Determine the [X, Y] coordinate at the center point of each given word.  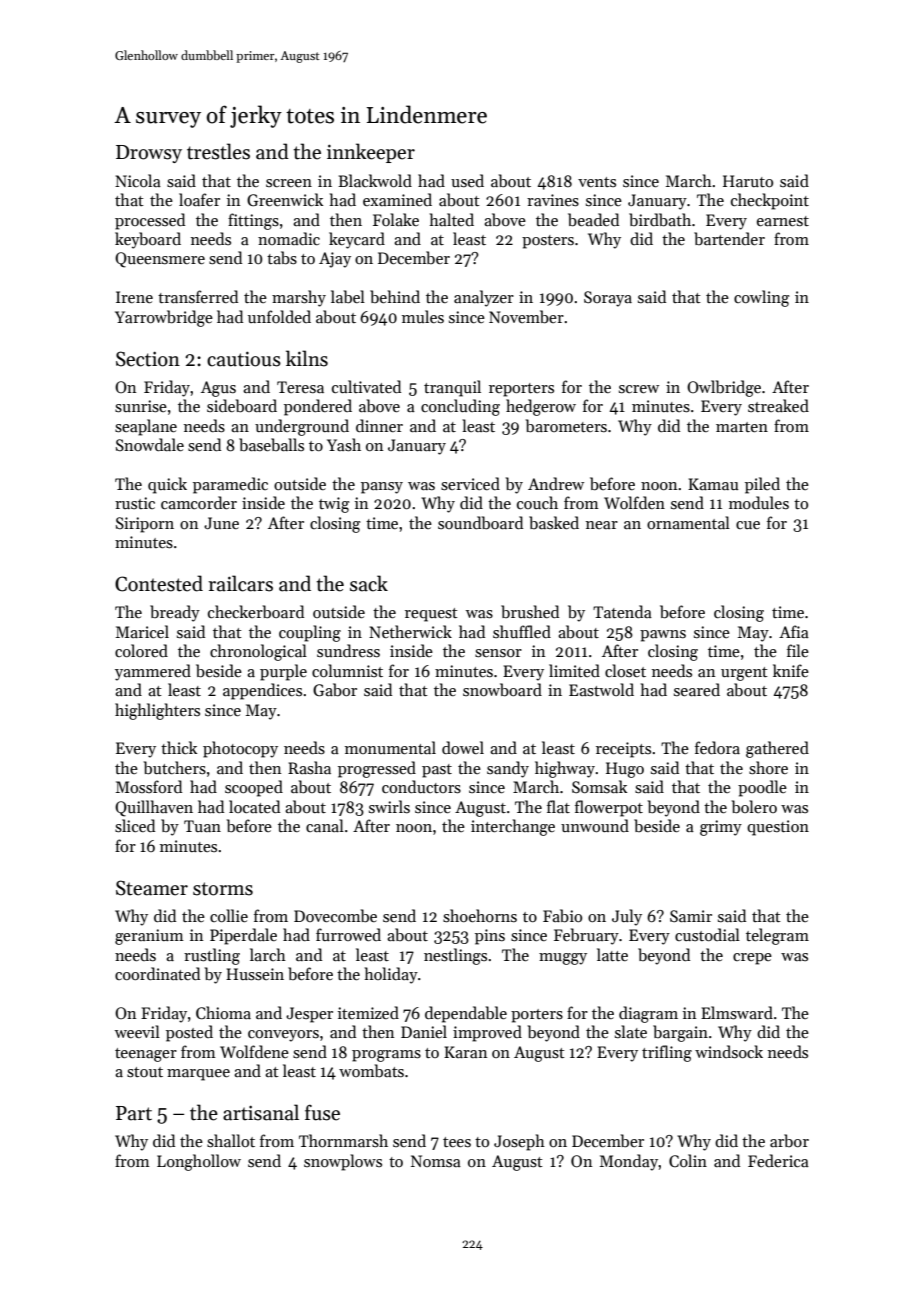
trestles [218, 151]
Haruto [748, 181]
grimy [721, 828]
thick [179, 747]
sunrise [141, 406]
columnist [347, 670]
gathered [777, 749]
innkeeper [371, 153]
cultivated [366, 386]
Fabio [562, 916]
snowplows [343, 1162]
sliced [135, 826]
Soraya [608, 299]
